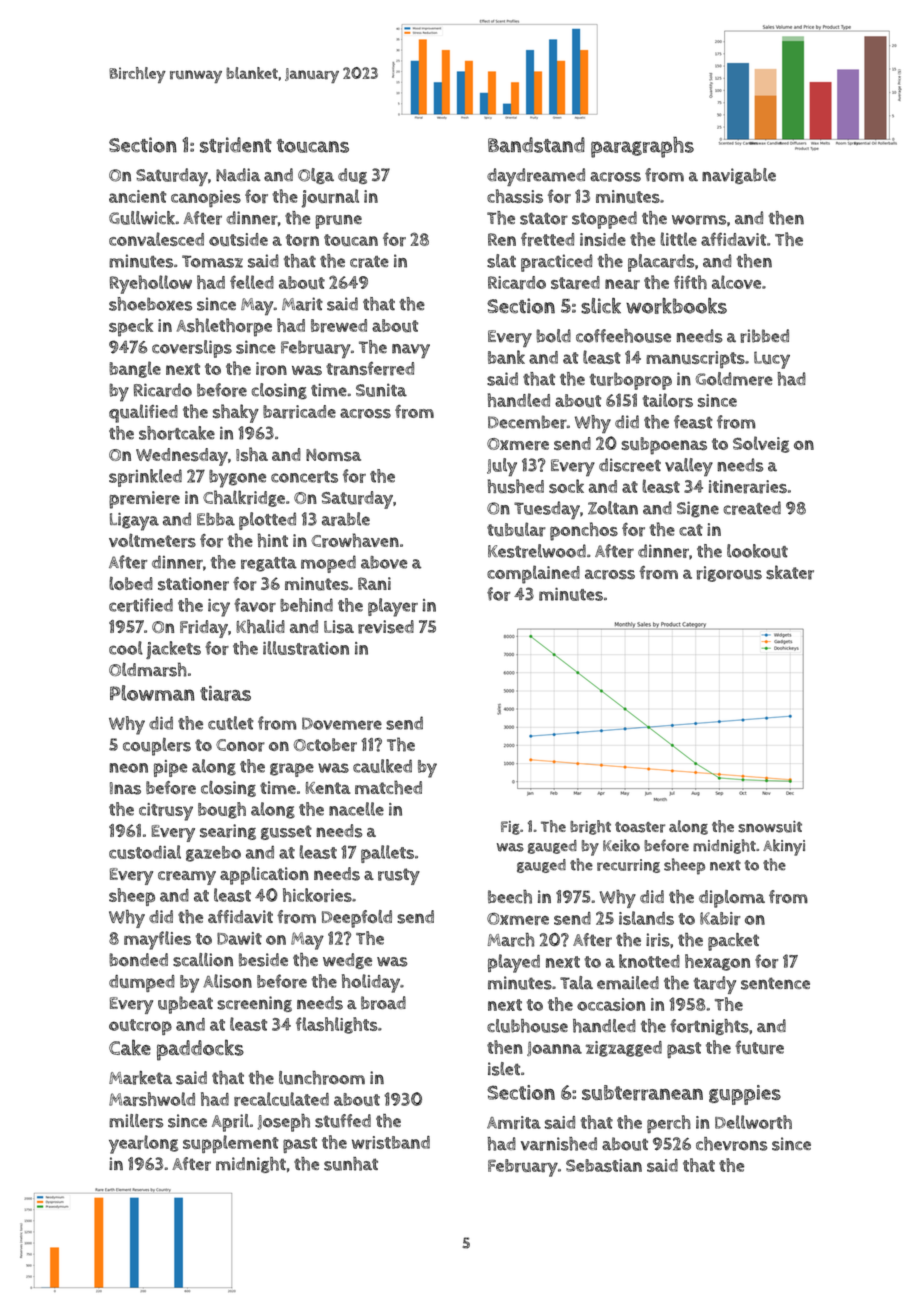 The height and width of the document is (1314, 924). What do you see at coordinates (351, 1164) in the document?
I see `sunhat` at bounding box center [351, 1164].
